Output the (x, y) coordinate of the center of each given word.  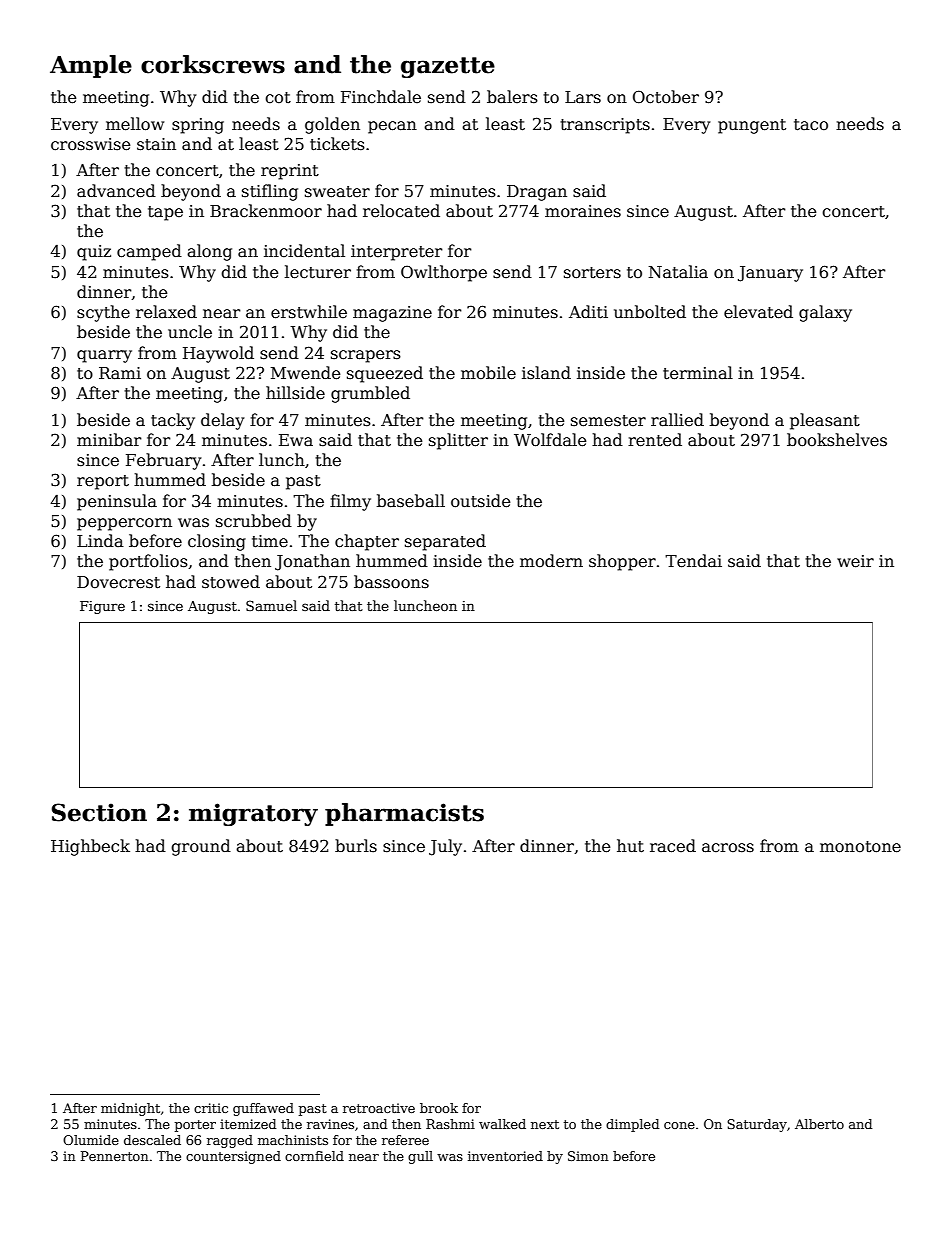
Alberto (819, 1124)
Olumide (91, 1140)
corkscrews (213, 64)
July (445, 847)
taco (811, 125)
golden (332, 125)
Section (99, 812)
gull (420, 1157)
